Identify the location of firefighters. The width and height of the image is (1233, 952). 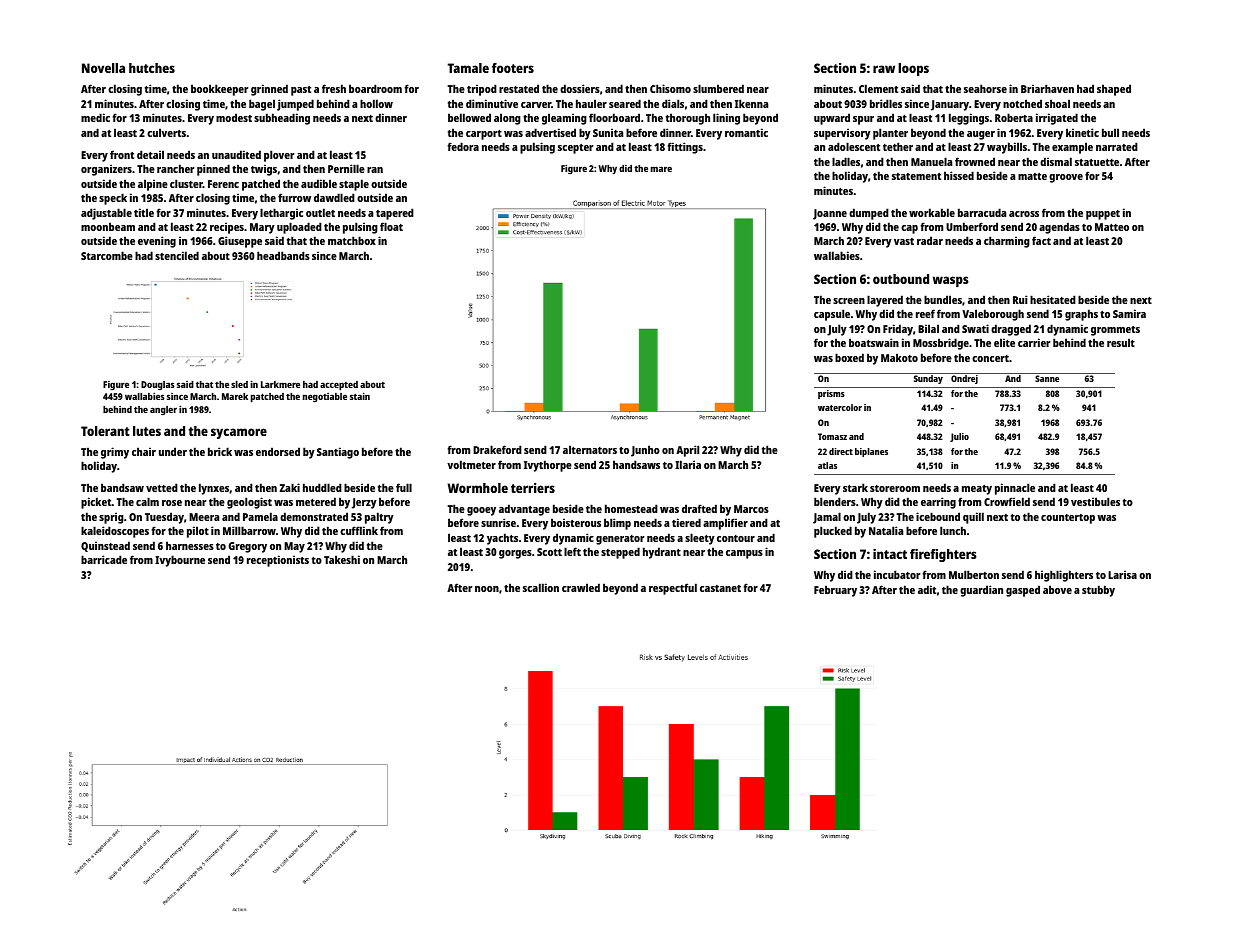
(943, 555).
